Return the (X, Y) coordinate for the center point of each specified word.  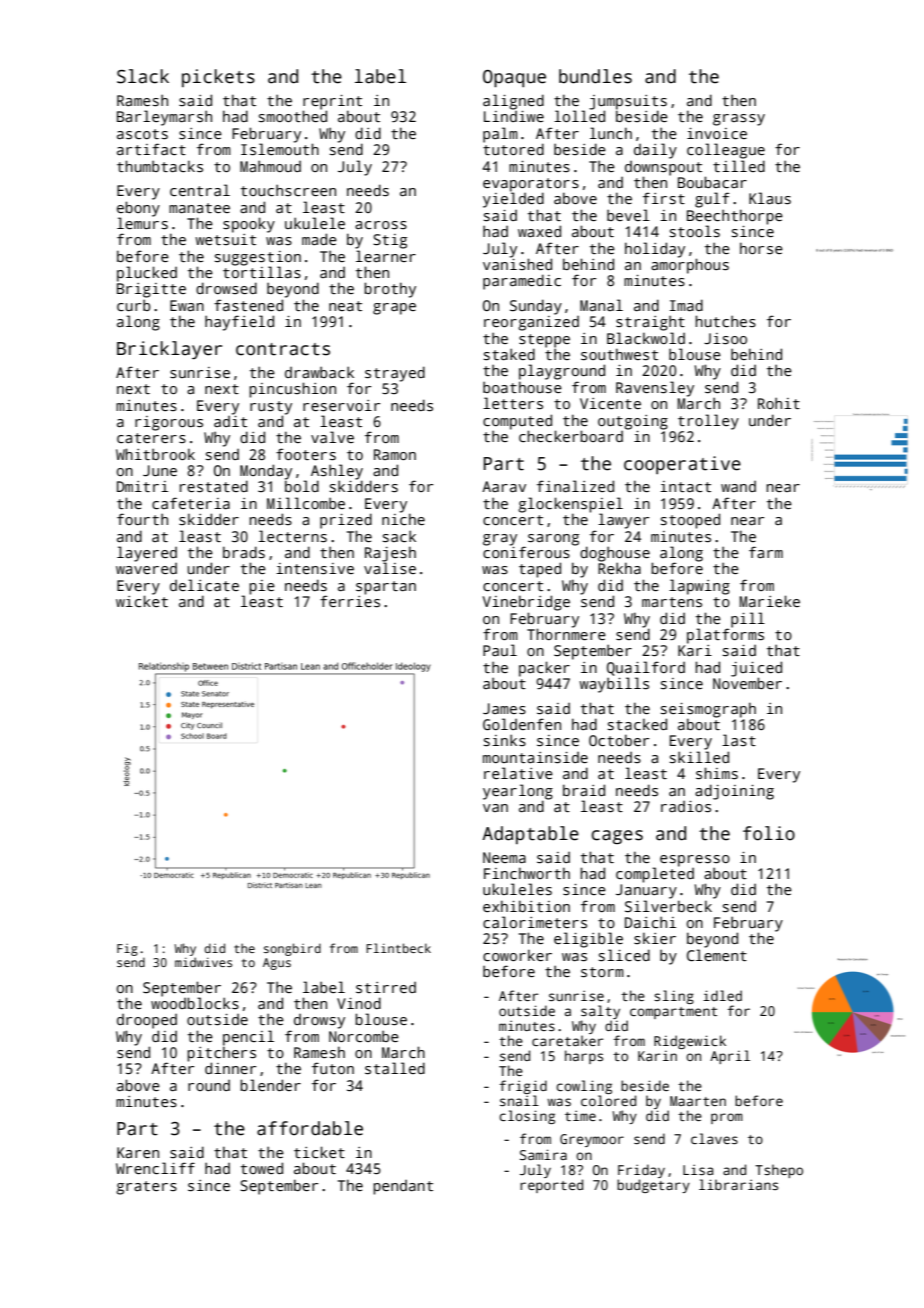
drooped (147, 1021)
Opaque (514, 78)
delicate (204, 585)
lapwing (699, 587)
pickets (218, 78)
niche (403, 519)
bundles (595, 76)
